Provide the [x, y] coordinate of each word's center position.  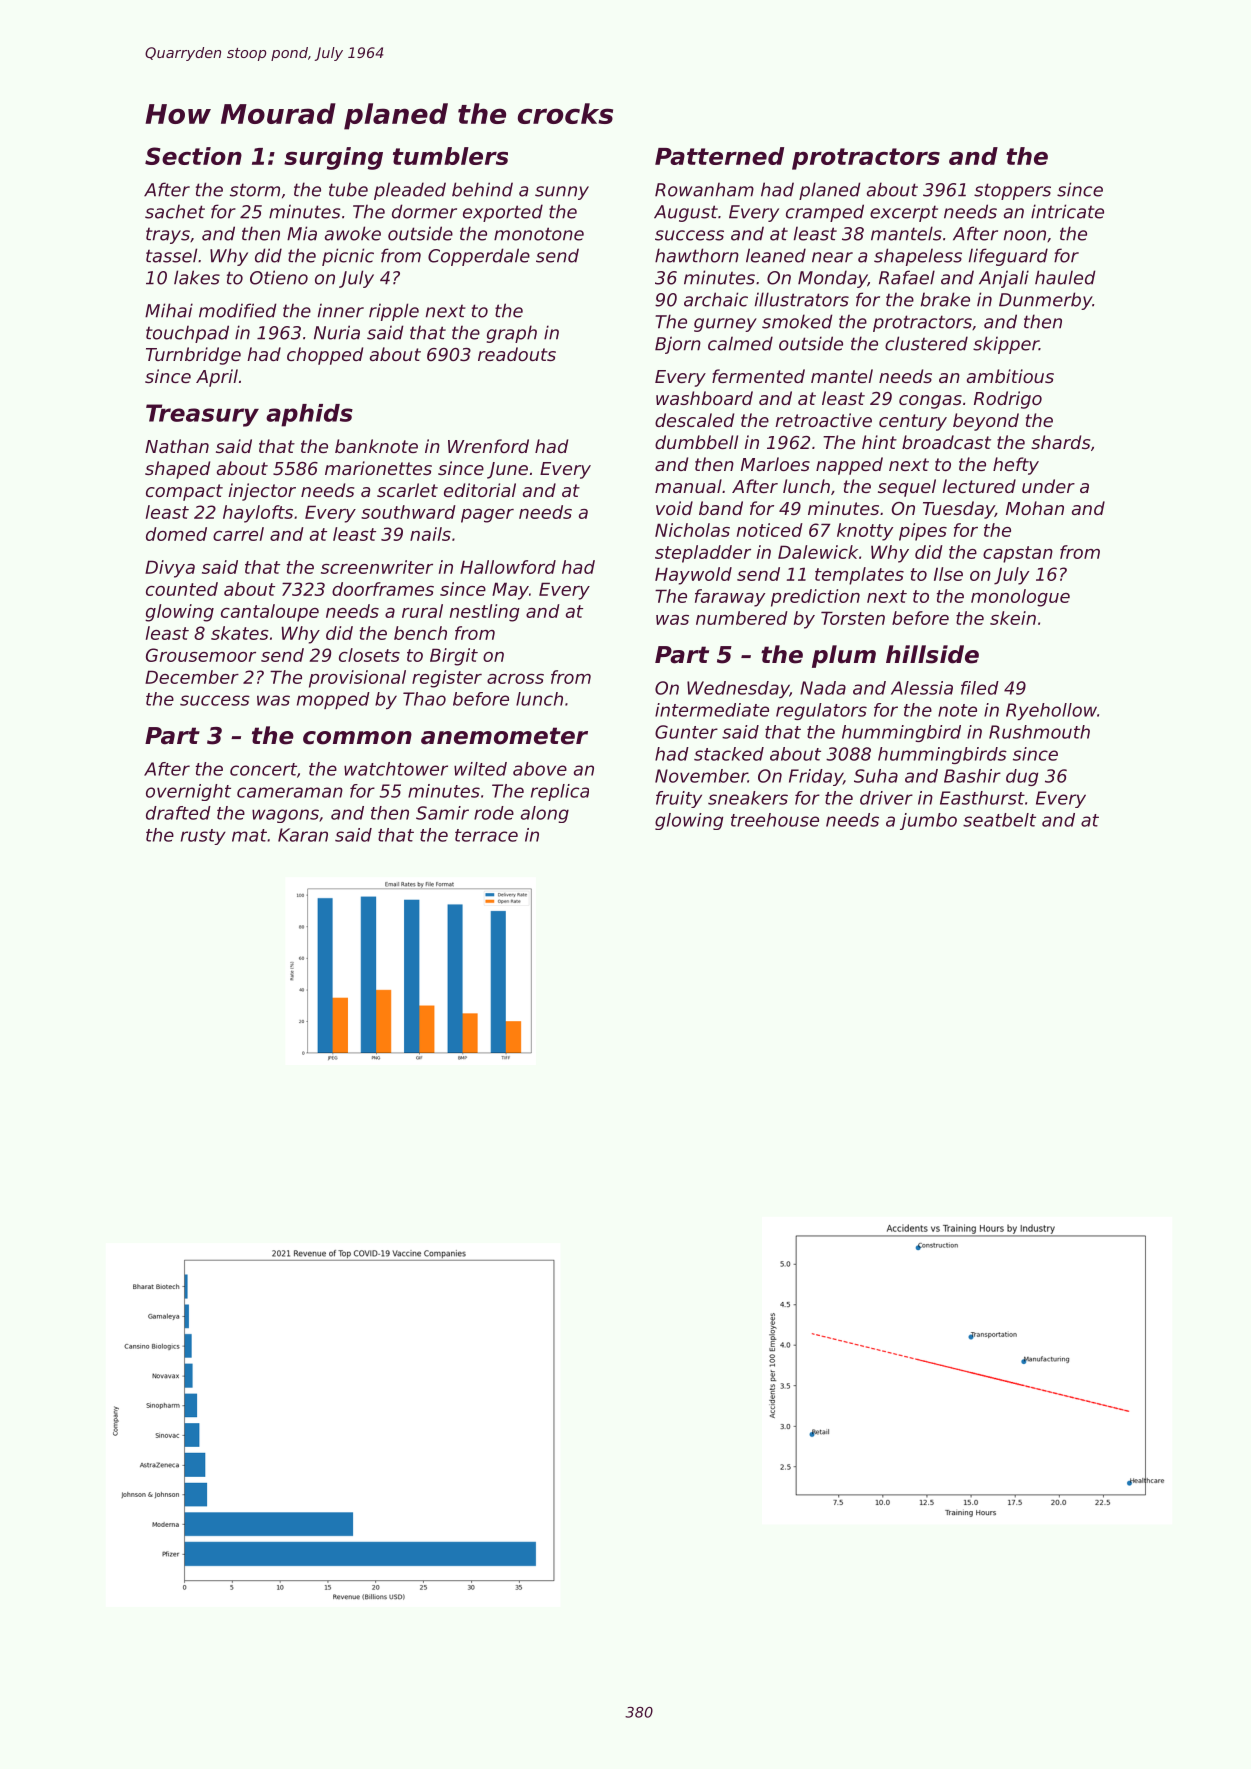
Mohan [1035, 508]
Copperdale [479, 257]
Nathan [177, 446]
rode [494, 813]
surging [333, 158]
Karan [303, 835]
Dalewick [818, 552]
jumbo [928, 821]
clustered [926, 343]
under [1048, 486]
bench [420, 633]
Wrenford [488, 446]
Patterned [719, 156]
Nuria [337, 332]
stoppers [1012, 191]
